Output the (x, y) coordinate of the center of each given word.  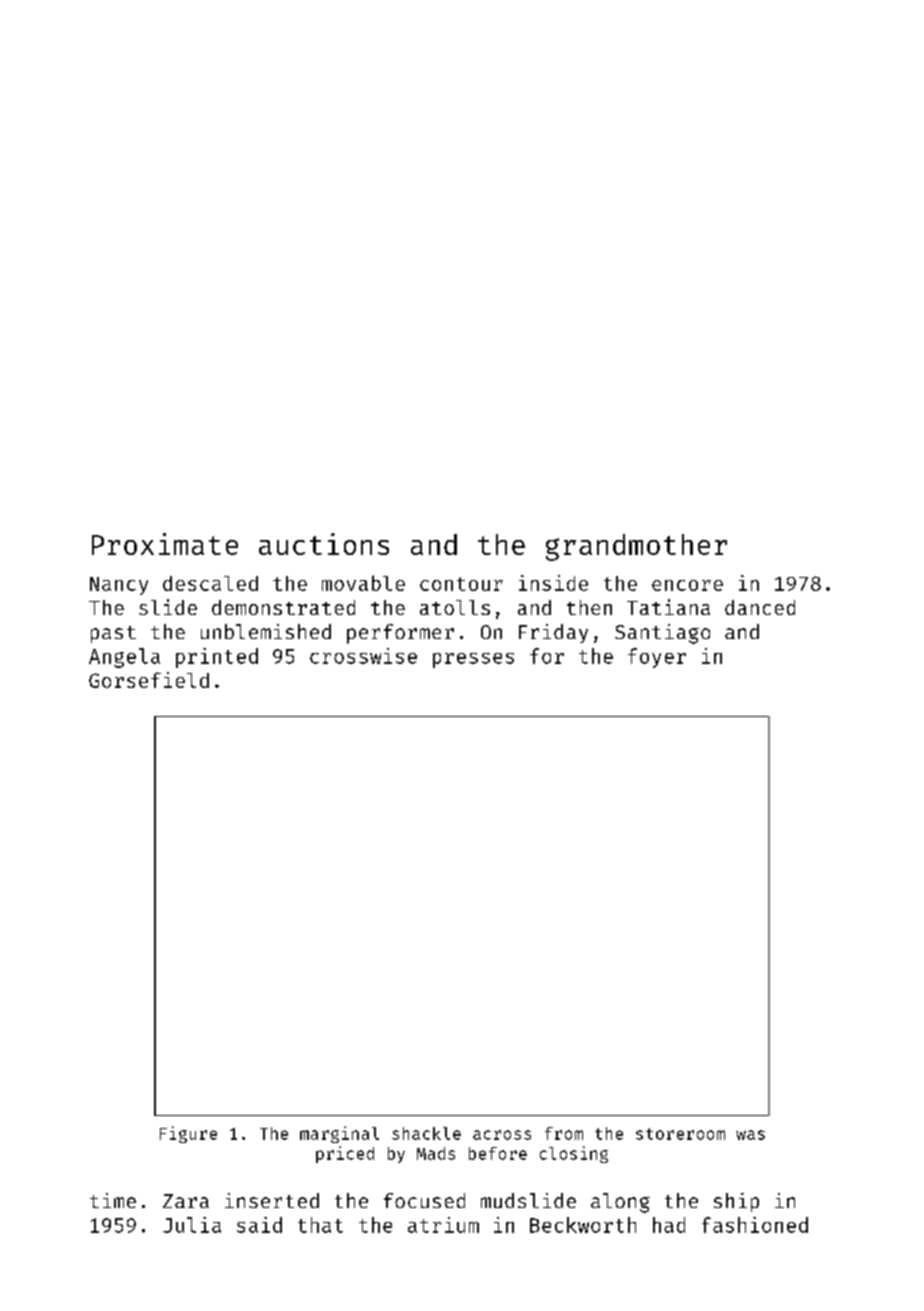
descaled (210, 583)
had (669, 1225)
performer (400, 634)
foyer (657, 658)
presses (473, 660)
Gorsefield (149, 680)
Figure (188, 1134)
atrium (443, 1225)
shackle (426, 1133)
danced (760, 607)
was (750, 1135)
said (259, 1225)
